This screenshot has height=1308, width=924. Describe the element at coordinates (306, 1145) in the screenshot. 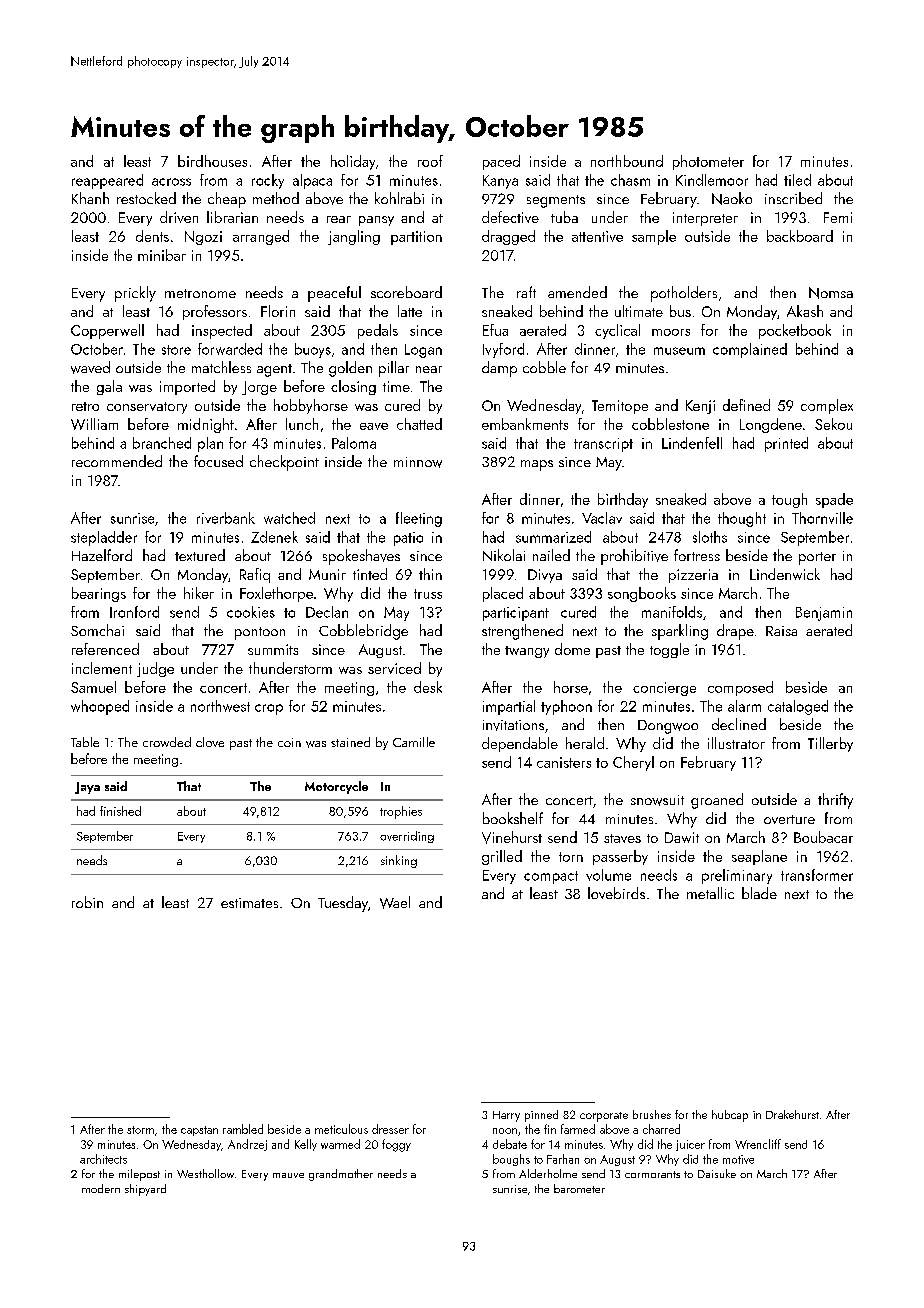

I see `Kelly` at that location.
